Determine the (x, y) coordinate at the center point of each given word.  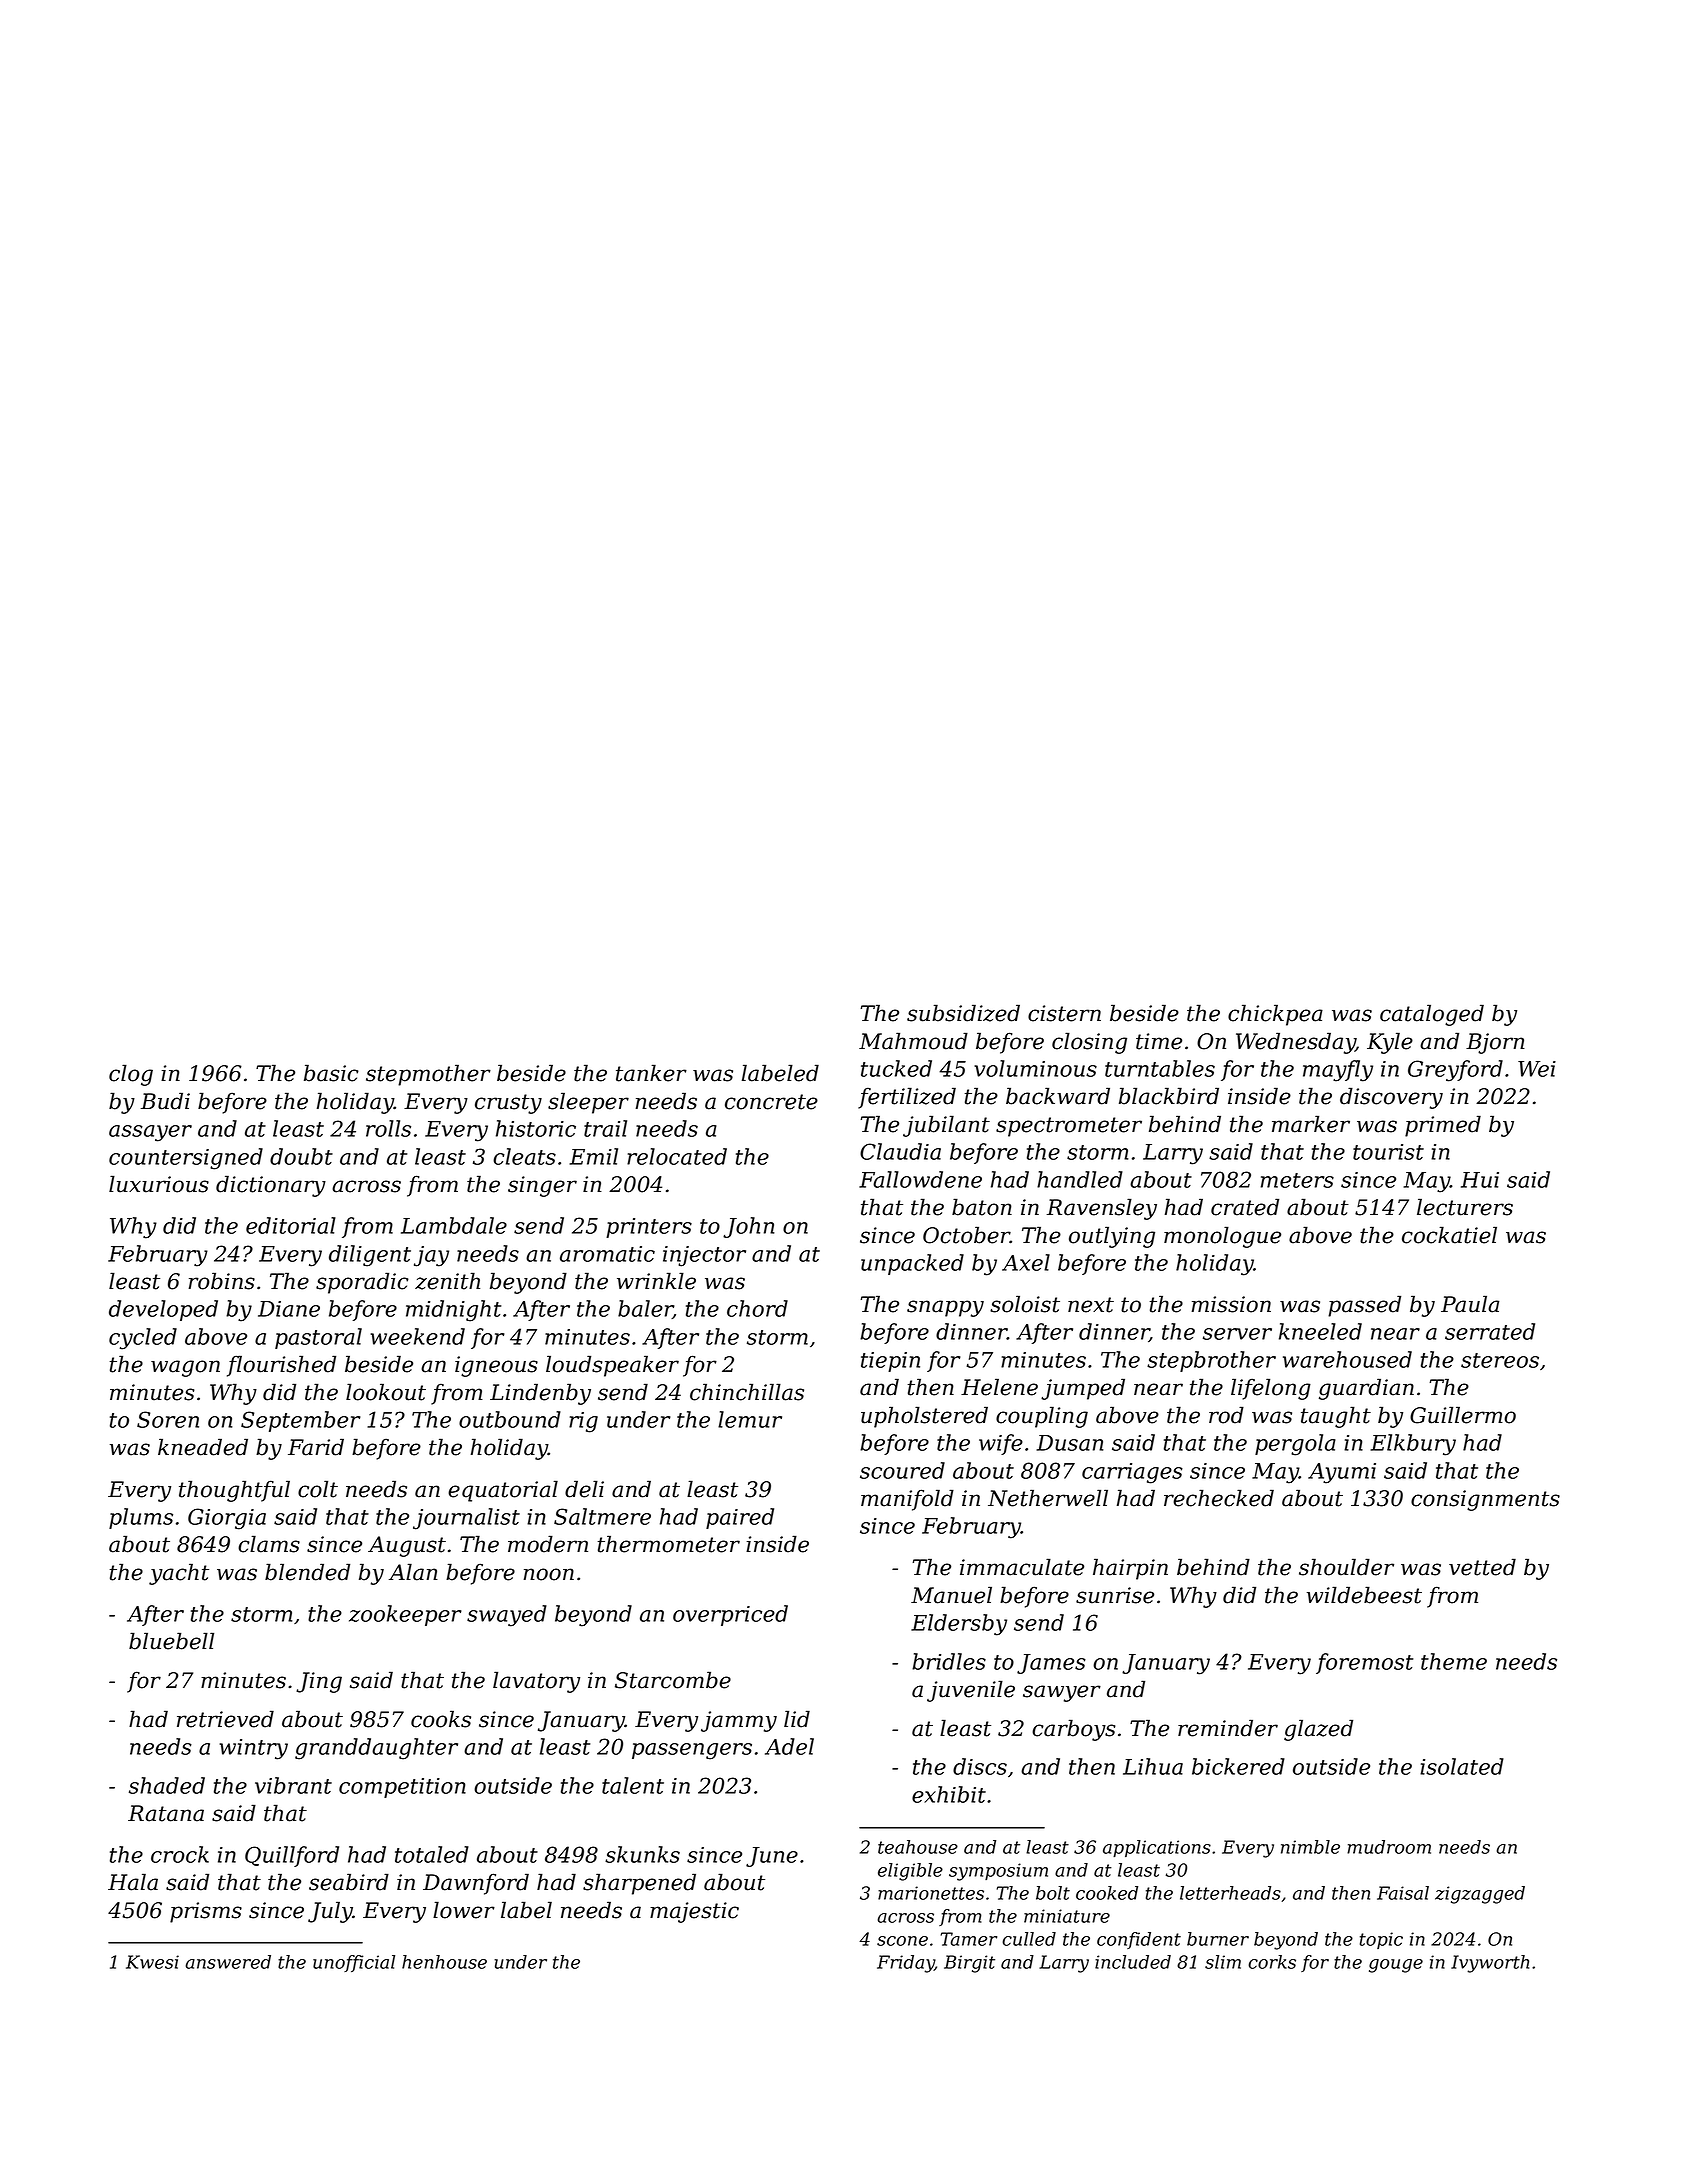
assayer (150, 1133)
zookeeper (405, 1615)
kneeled (1320, 1331)
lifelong (1271, 1389)
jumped (1083, 1389)
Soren (168, 1419)
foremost (1364, 1663)
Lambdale (454, 1225)
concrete (771, 1102)
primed (1443, 1126)
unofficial (354, 1963)
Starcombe (673, 1680)
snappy (945, 1308)
